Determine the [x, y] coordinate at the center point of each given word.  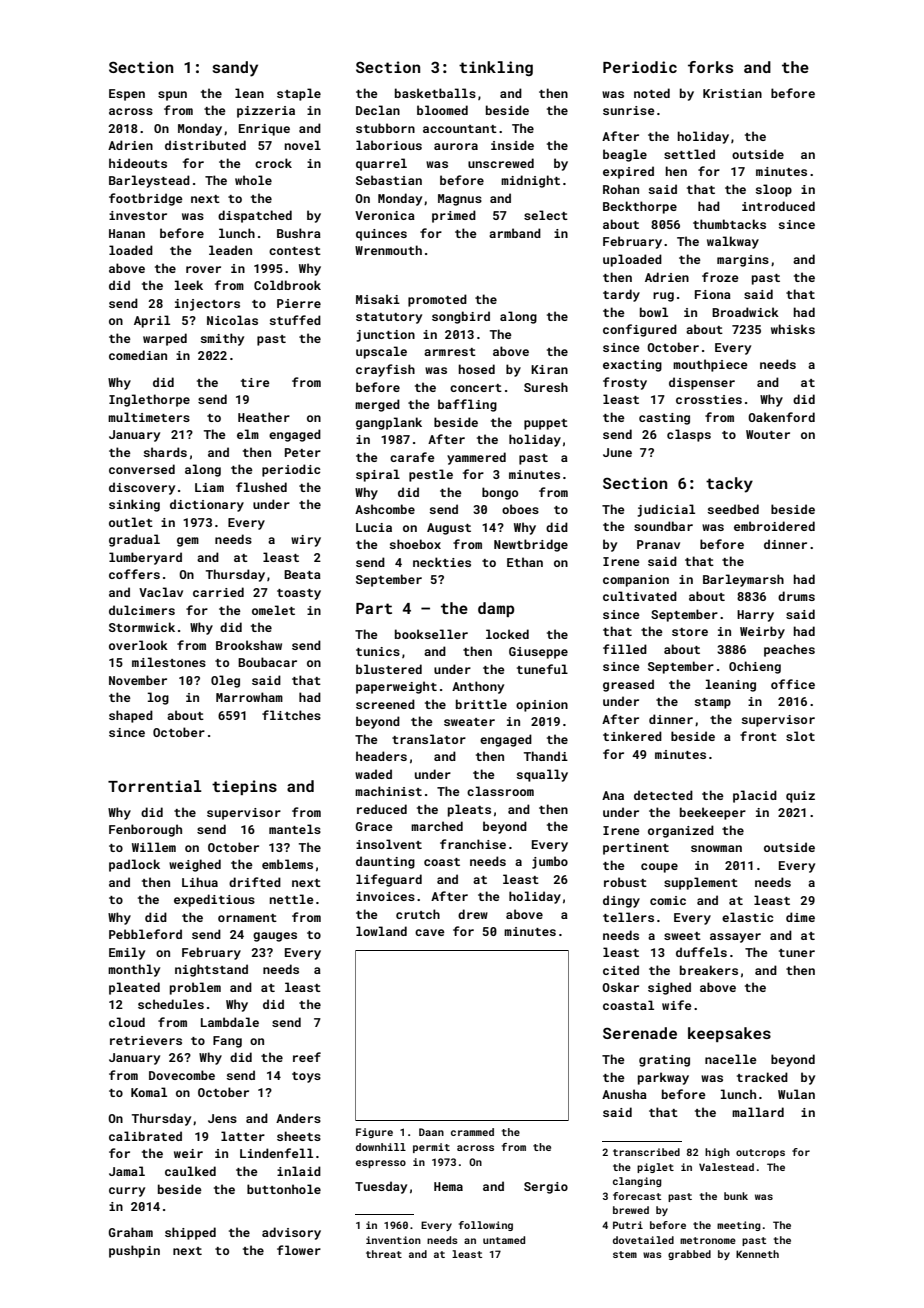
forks [710, 67]
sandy [235, 69]
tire [255, 382]
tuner [797, 953]
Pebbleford [145, 934]
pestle [431, 475]
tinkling [496, 68]
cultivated [640, 596]
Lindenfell [276, 1153]
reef [307, 1057]
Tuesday [381, 1187]
